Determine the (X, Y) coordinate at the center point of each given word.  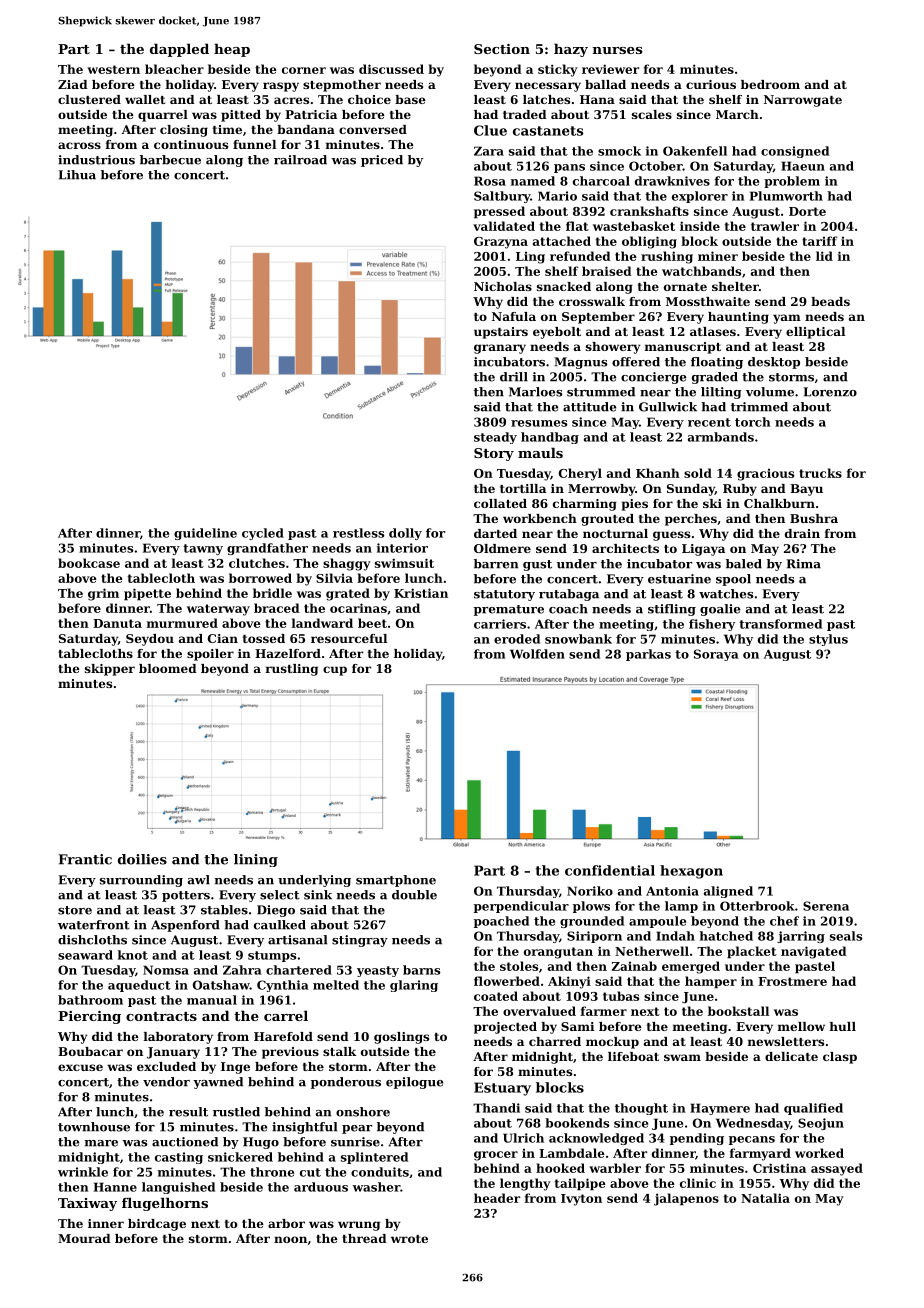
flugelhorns (165, 1204)
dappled (179, 50)
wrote (409, 1239)
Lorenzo (830, 392)
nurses (617, 50)
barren (496, 564)
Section (502, 49)
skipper (110, 670)
